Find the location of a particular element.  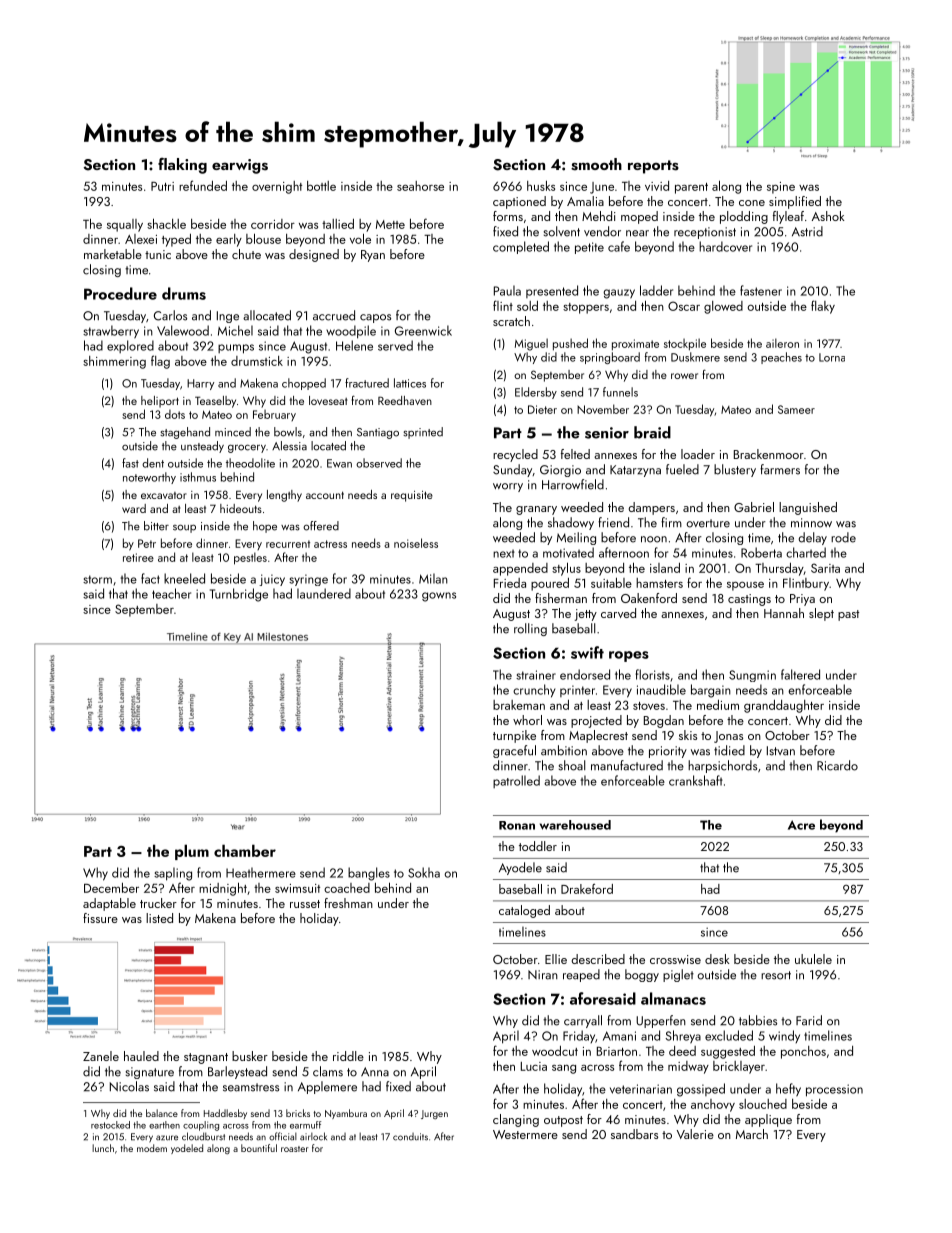

listed is located at coordinates (159, 918).
